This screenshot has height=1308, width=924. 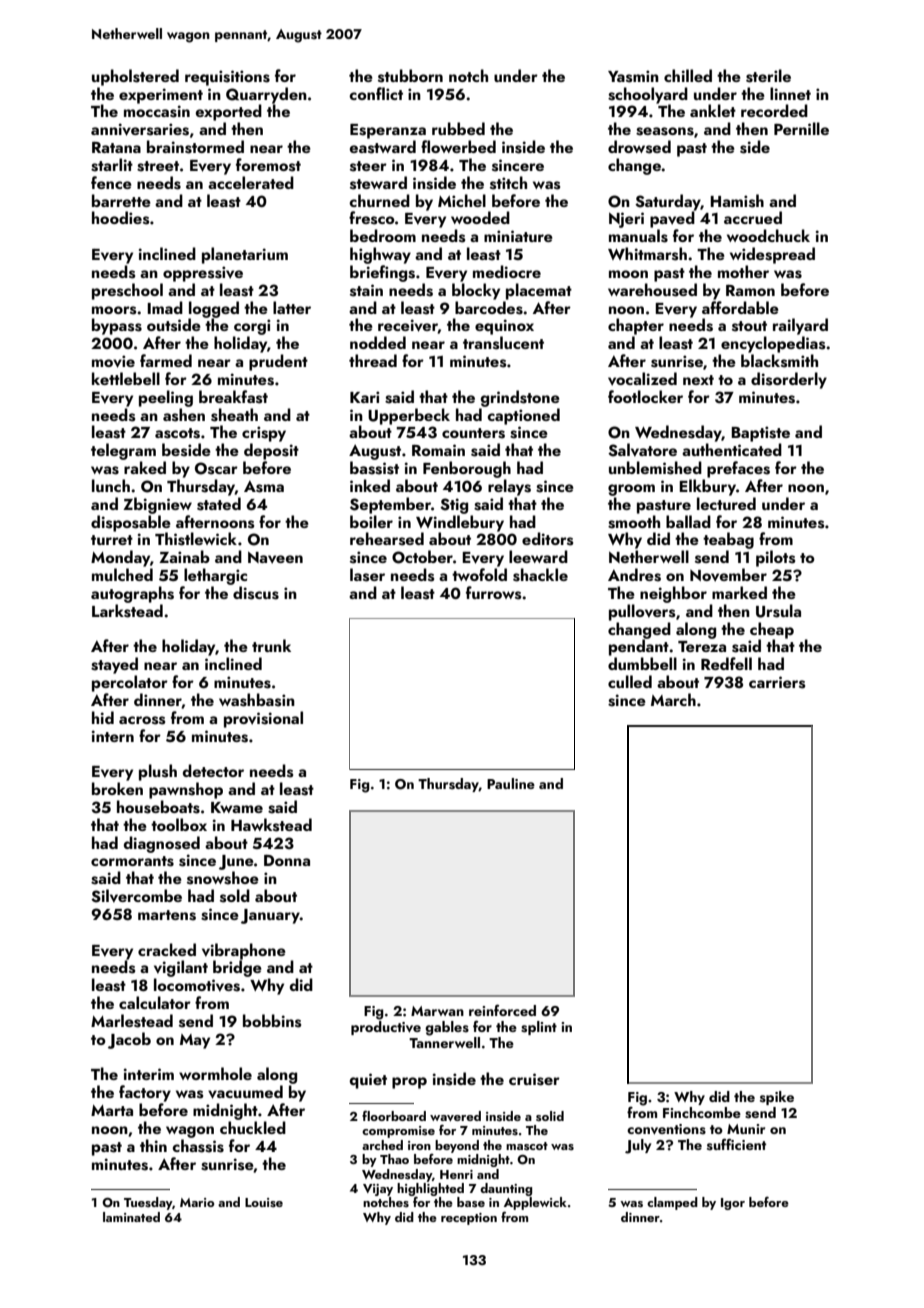 What do you see at coordinates (444, 1042) in the screenshot?
I see `Tannerwell` at bounding box center [444, 1042].
